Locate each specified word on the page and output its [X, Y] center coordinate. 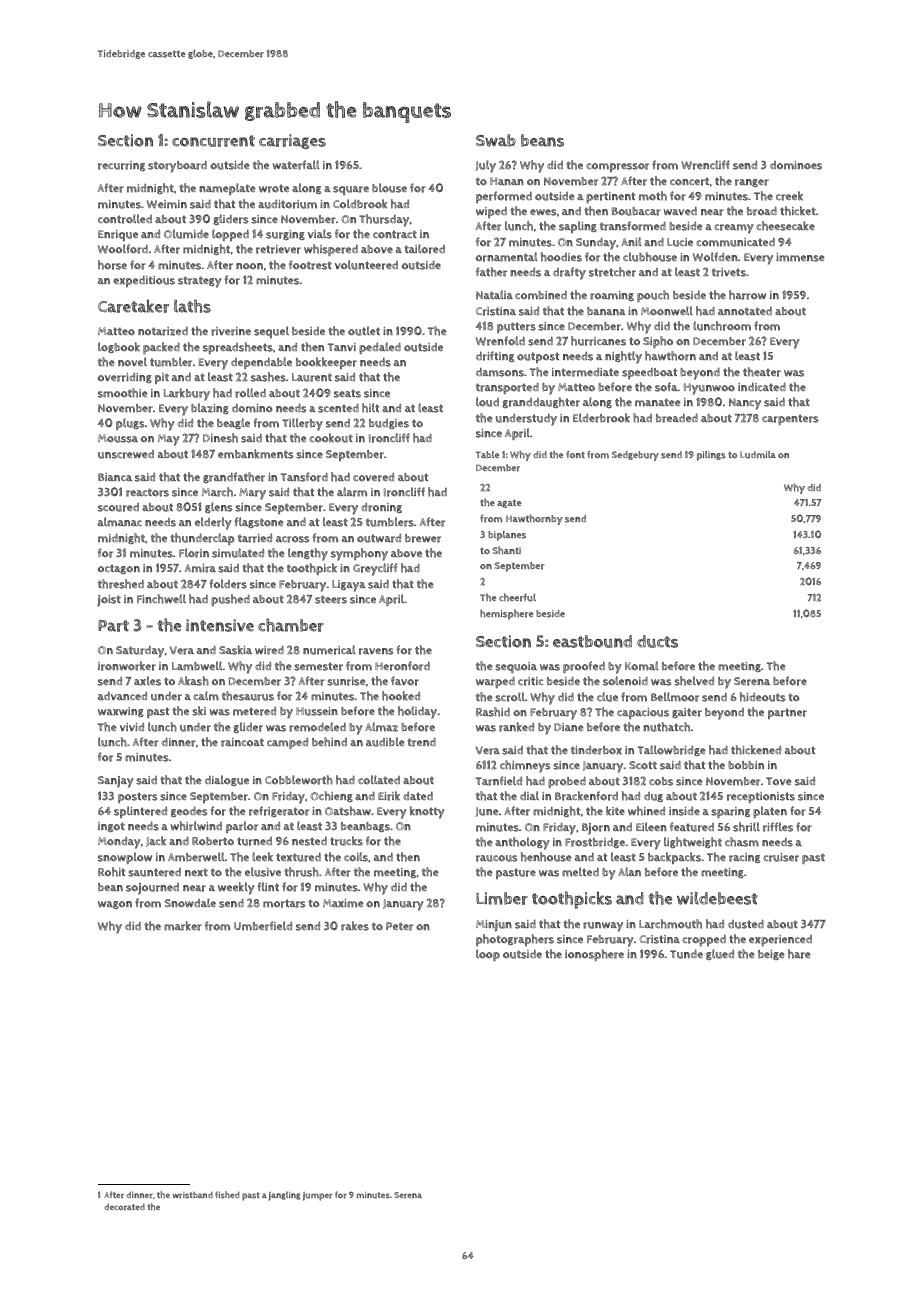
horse [112, 265]
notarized [163, 331]
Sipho [658, 342]
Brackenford [586, 796]
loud [487, 402]
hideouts [763, 697]
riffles [778, 827]
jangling [285, 1196]
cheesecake [785, 226]
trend [421, 742]
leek [262, 856]
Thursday [384, 220]
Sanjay [116, 782]
